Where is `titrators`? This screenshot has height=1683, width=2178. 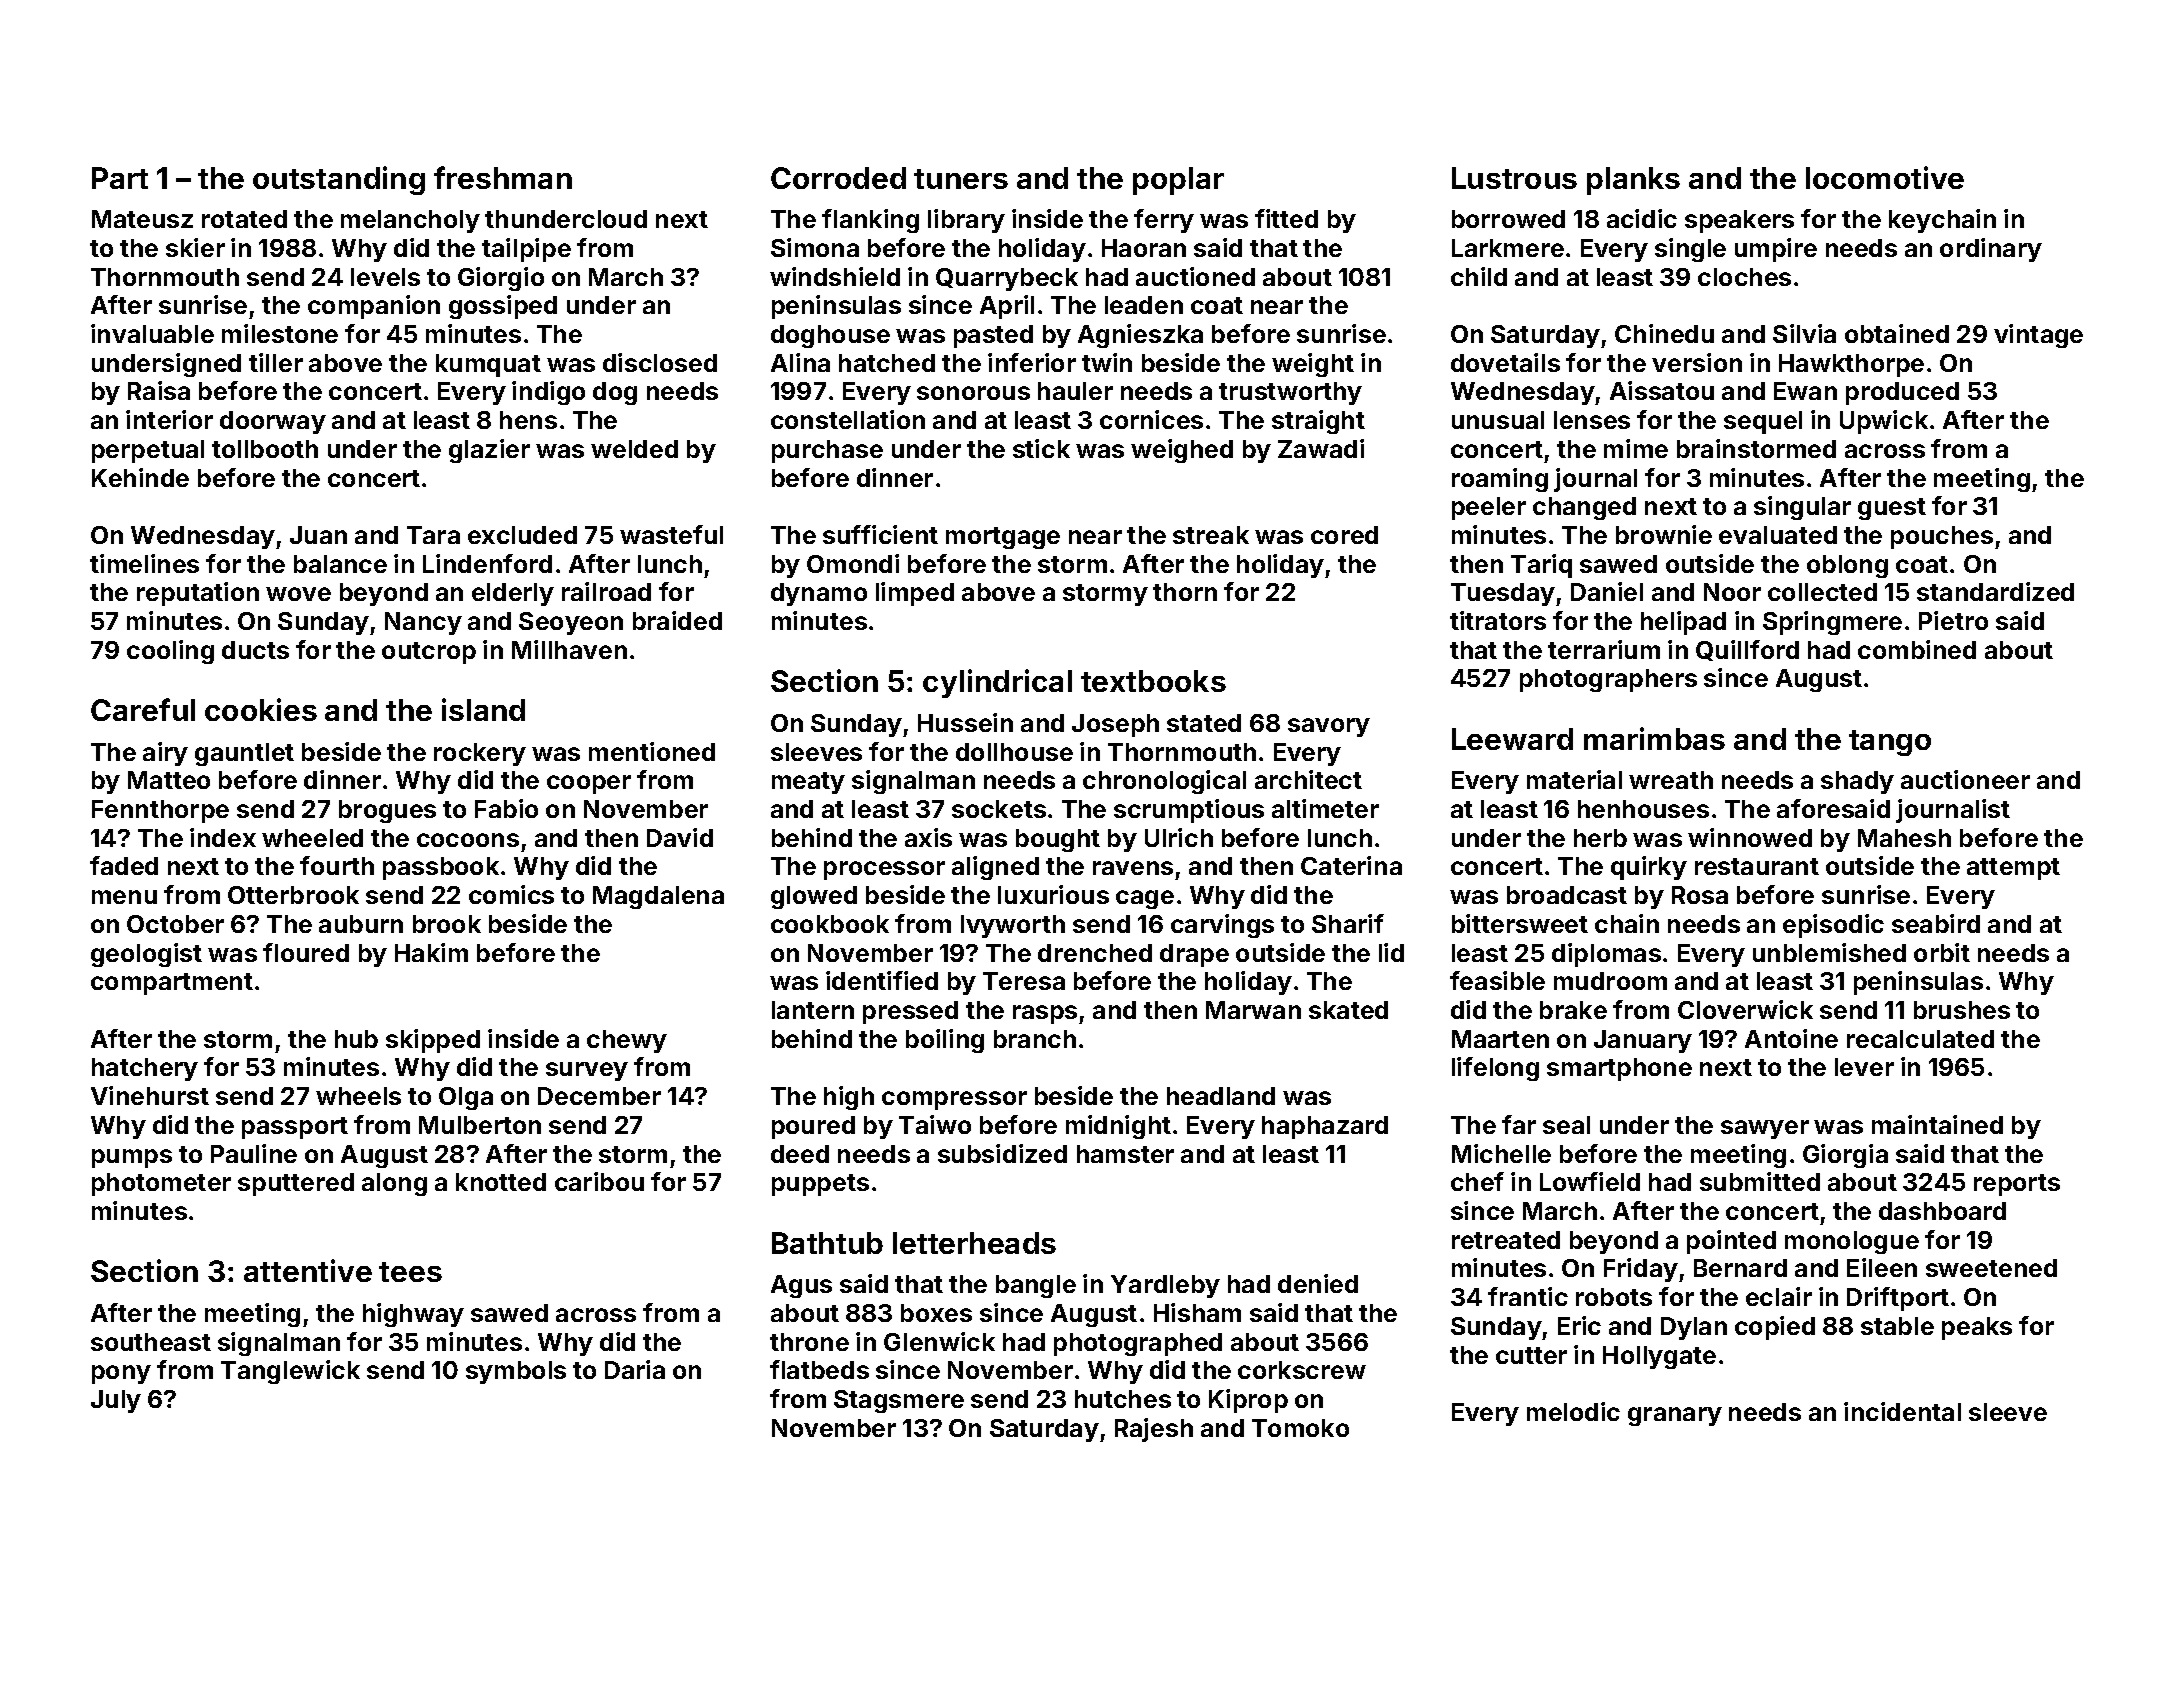
titrators is located at coordinates (1498, 620).
